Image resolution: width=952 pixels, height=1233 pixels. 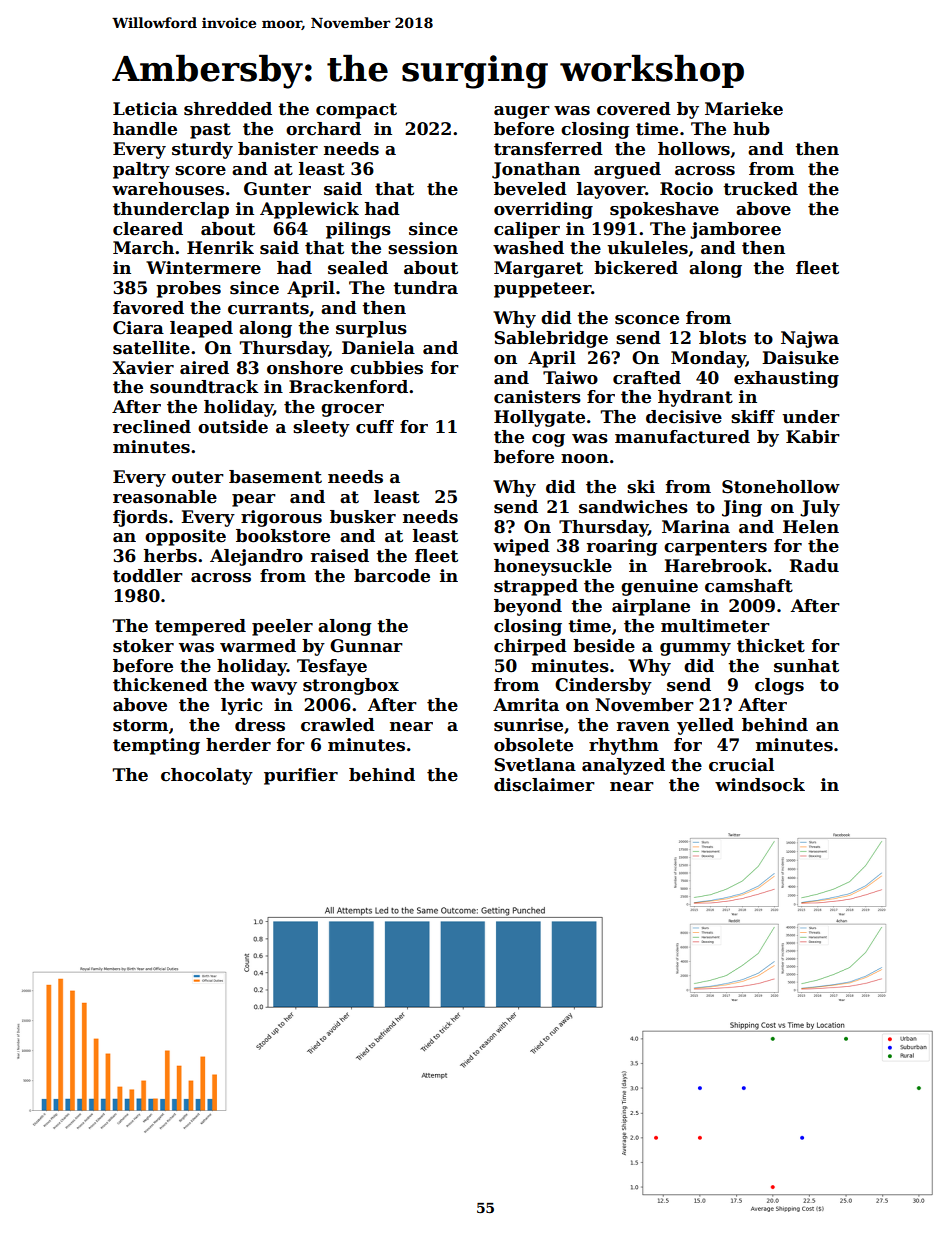 What do you see at coordinates (141, 170) in the screenshot?
I see `paltry` at bounding box center [141, 170].
